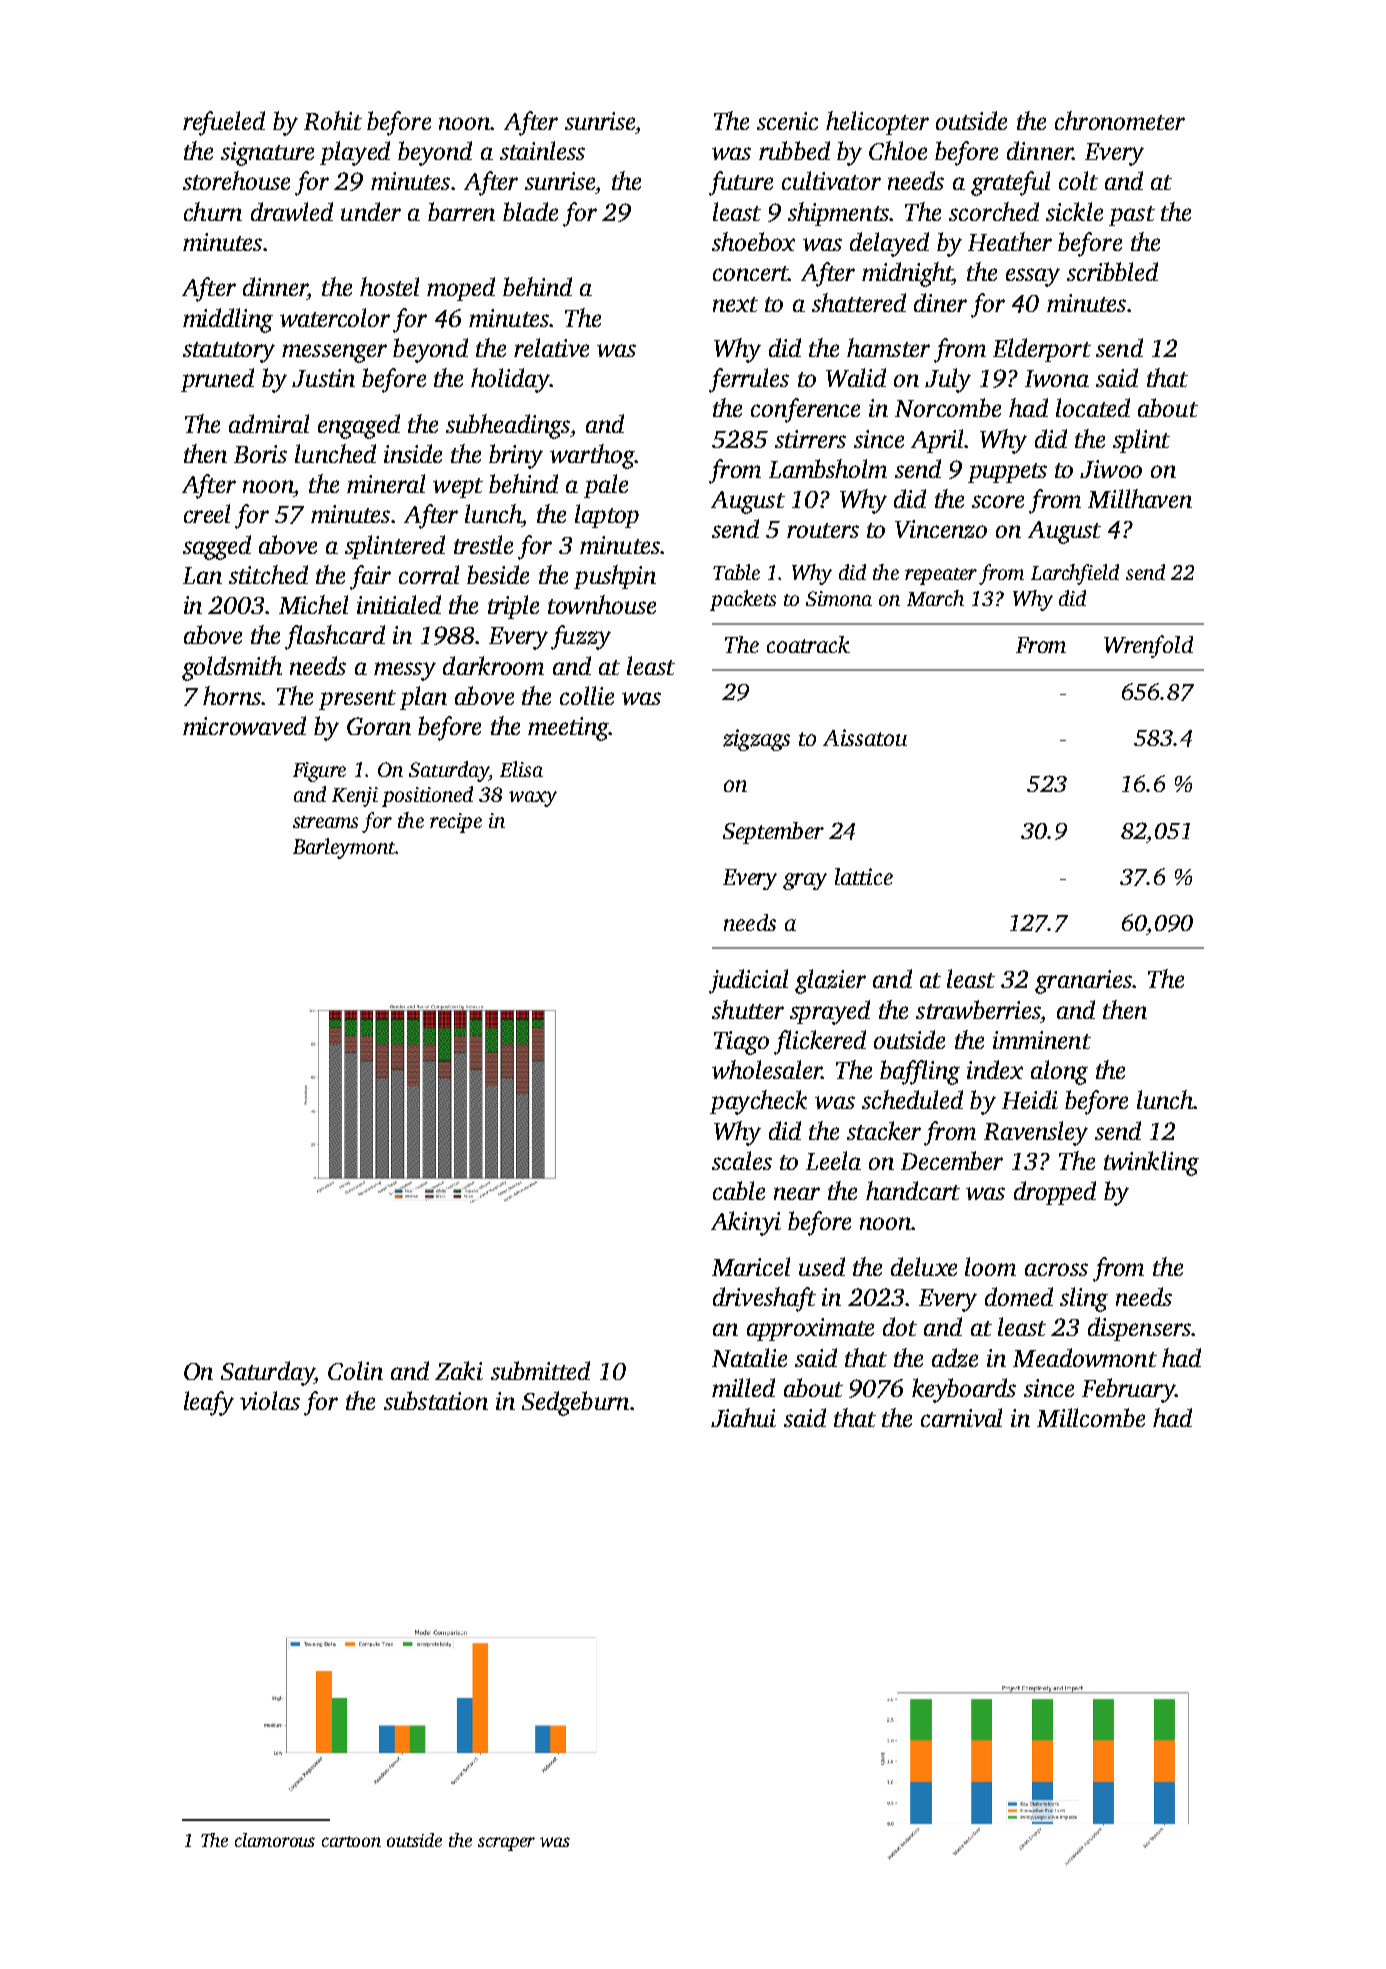  Describe the element at coordinates (270, 1400) in the image. I see `violas` at that location.
